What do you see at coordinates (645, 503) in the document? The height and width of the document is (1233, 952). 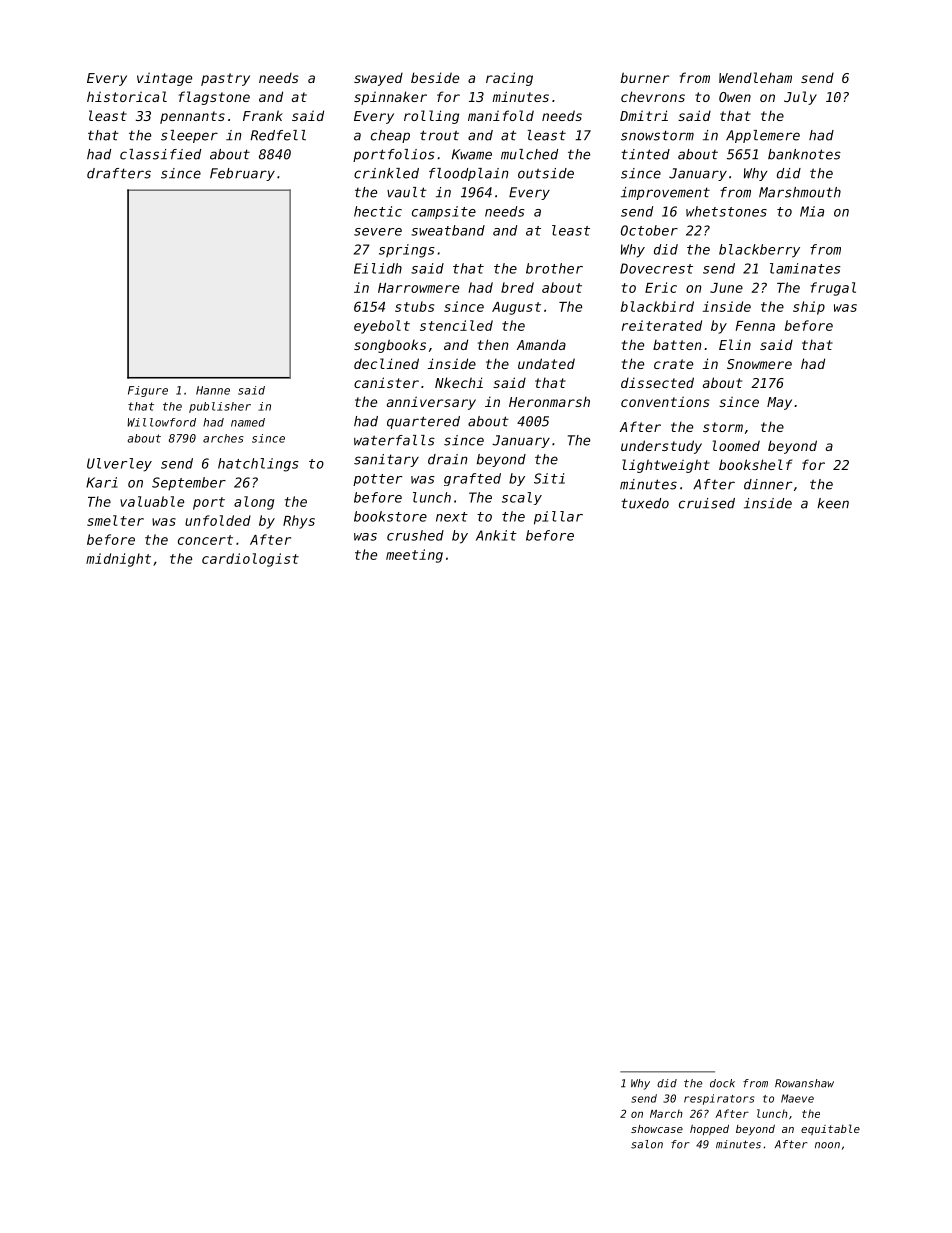 I see `tuxedo` at bounding box center [645, 503].
